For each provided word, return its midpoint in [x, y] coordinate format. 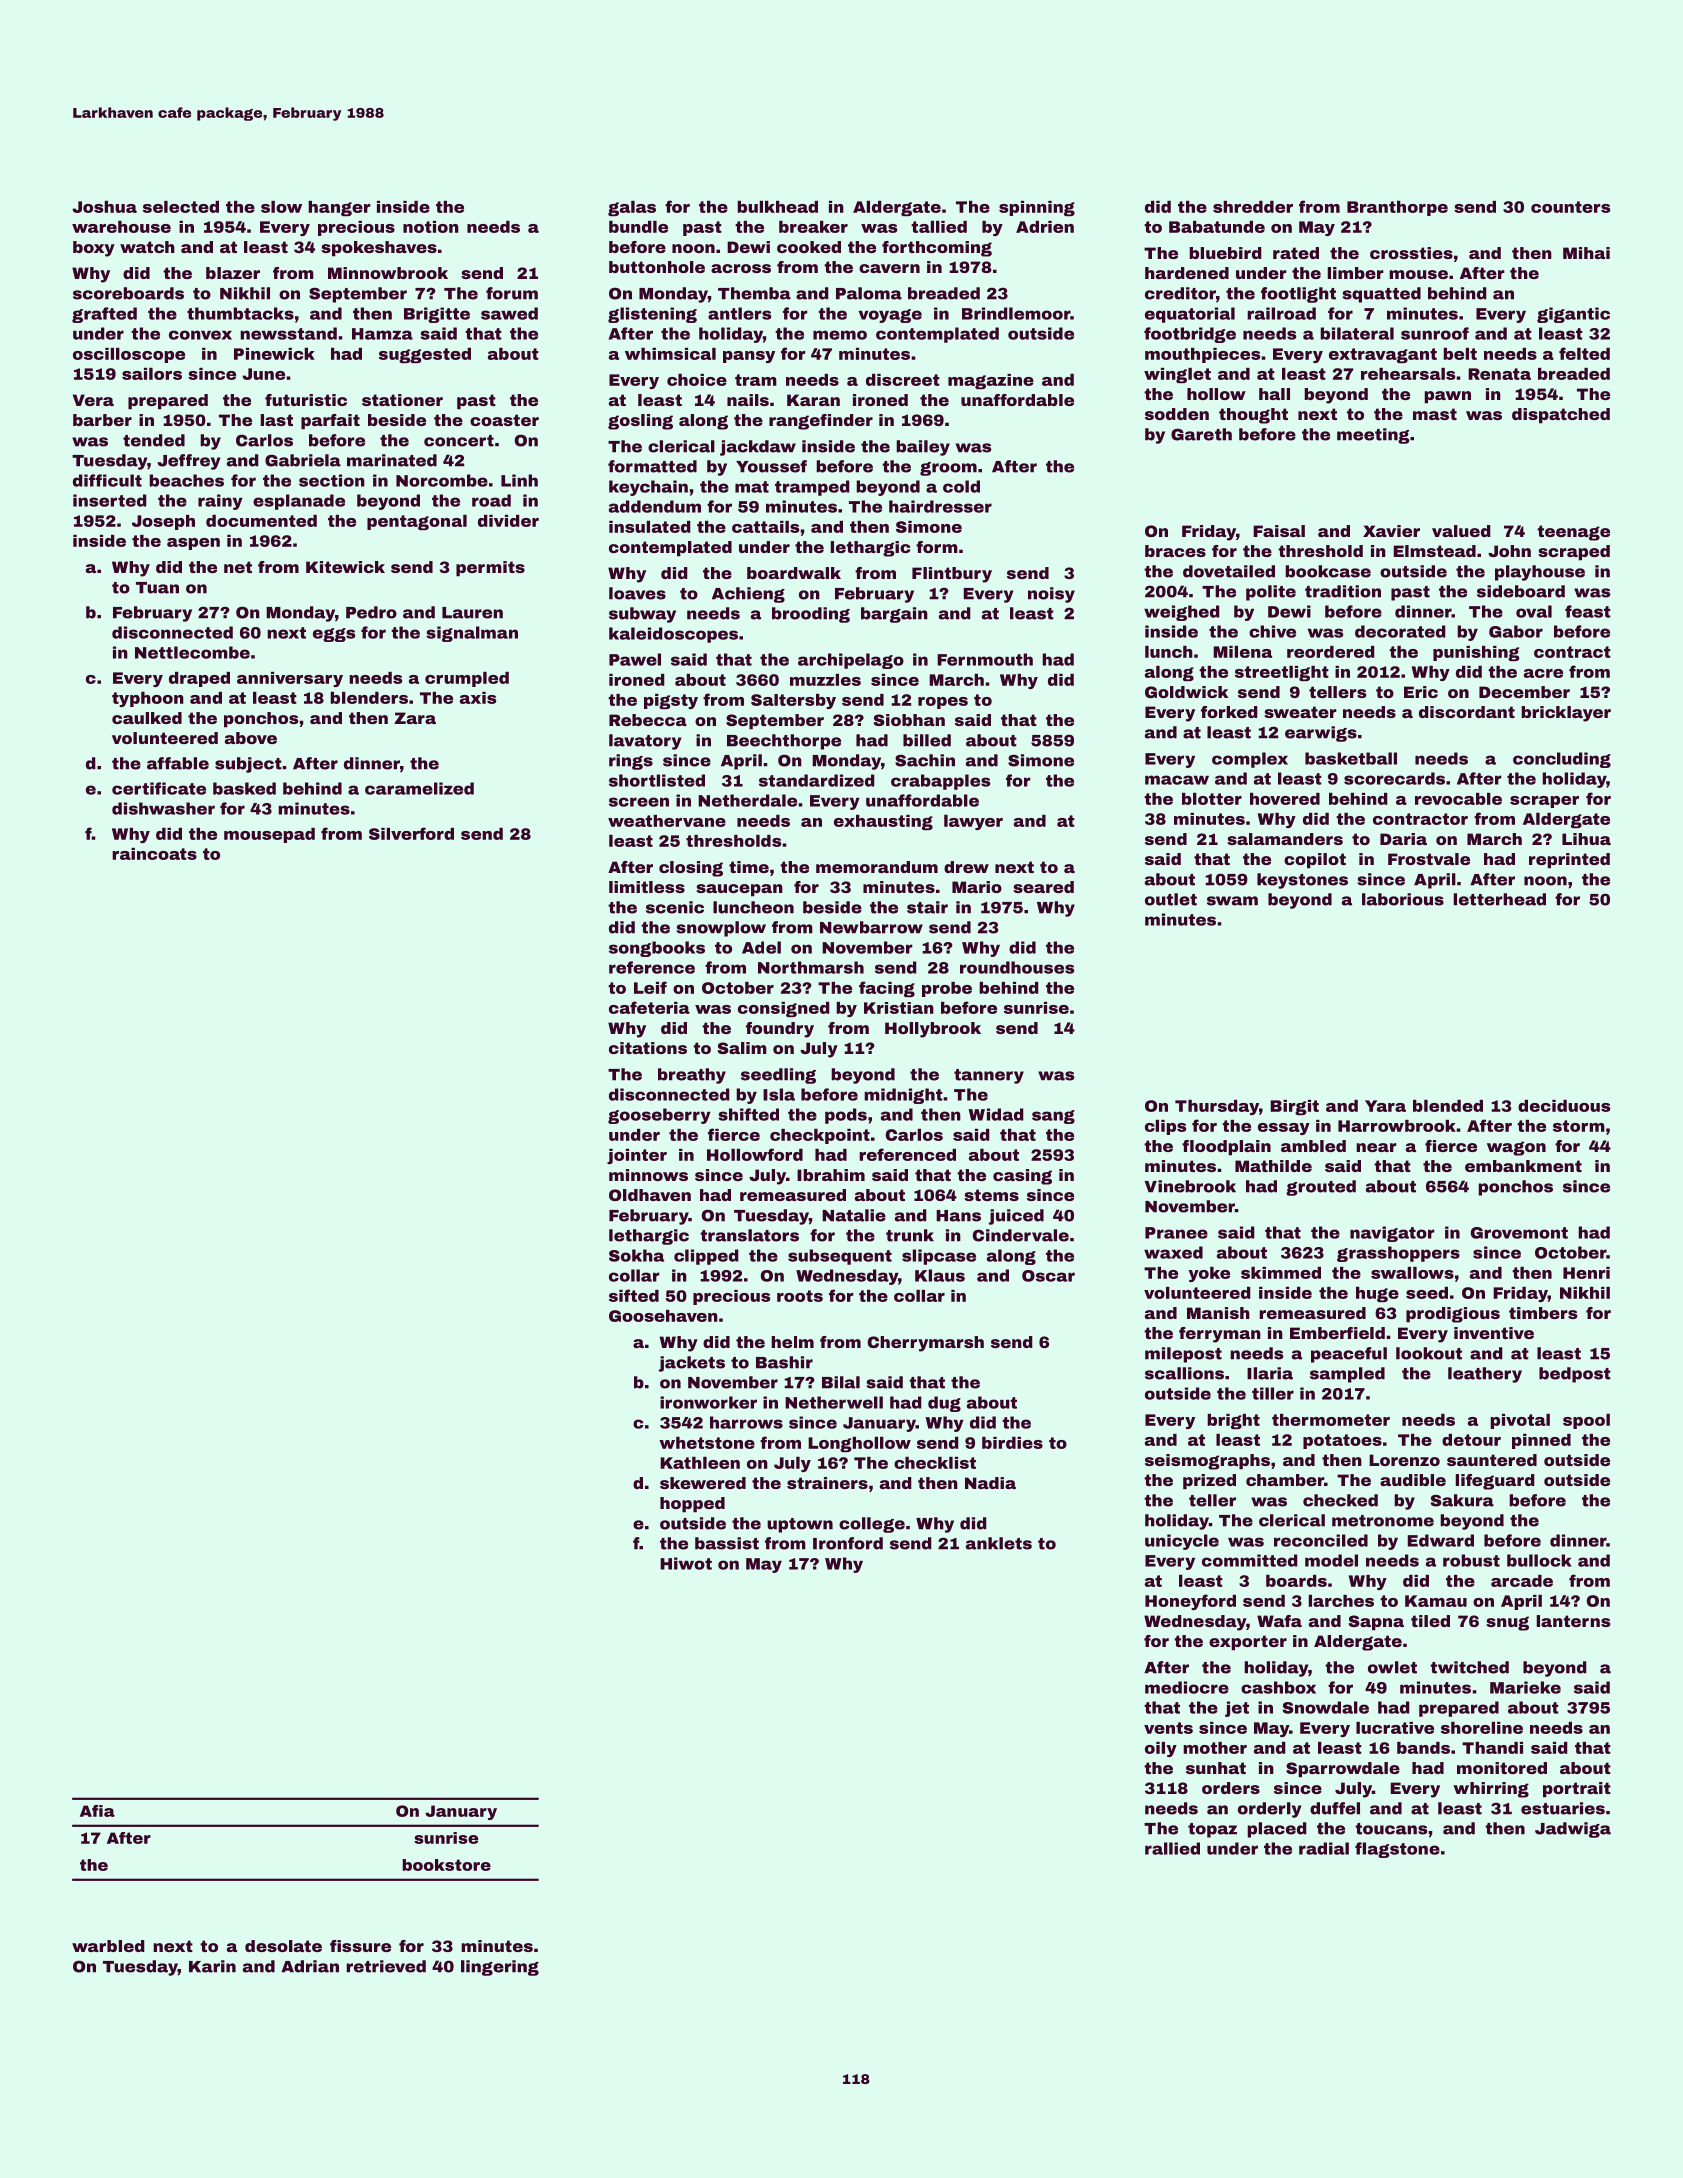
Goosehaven [663, 1316]
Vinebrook [1190, 1186]
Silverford [411, 833]
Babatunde [1217, 227]
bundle [638, 227]
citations [648, 1048]
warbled [108, 1946]
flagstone [1397, 1850]
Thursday [1217, 1107]
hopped [692, 1505]
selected [181, 207]
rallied [1172, 1848]
